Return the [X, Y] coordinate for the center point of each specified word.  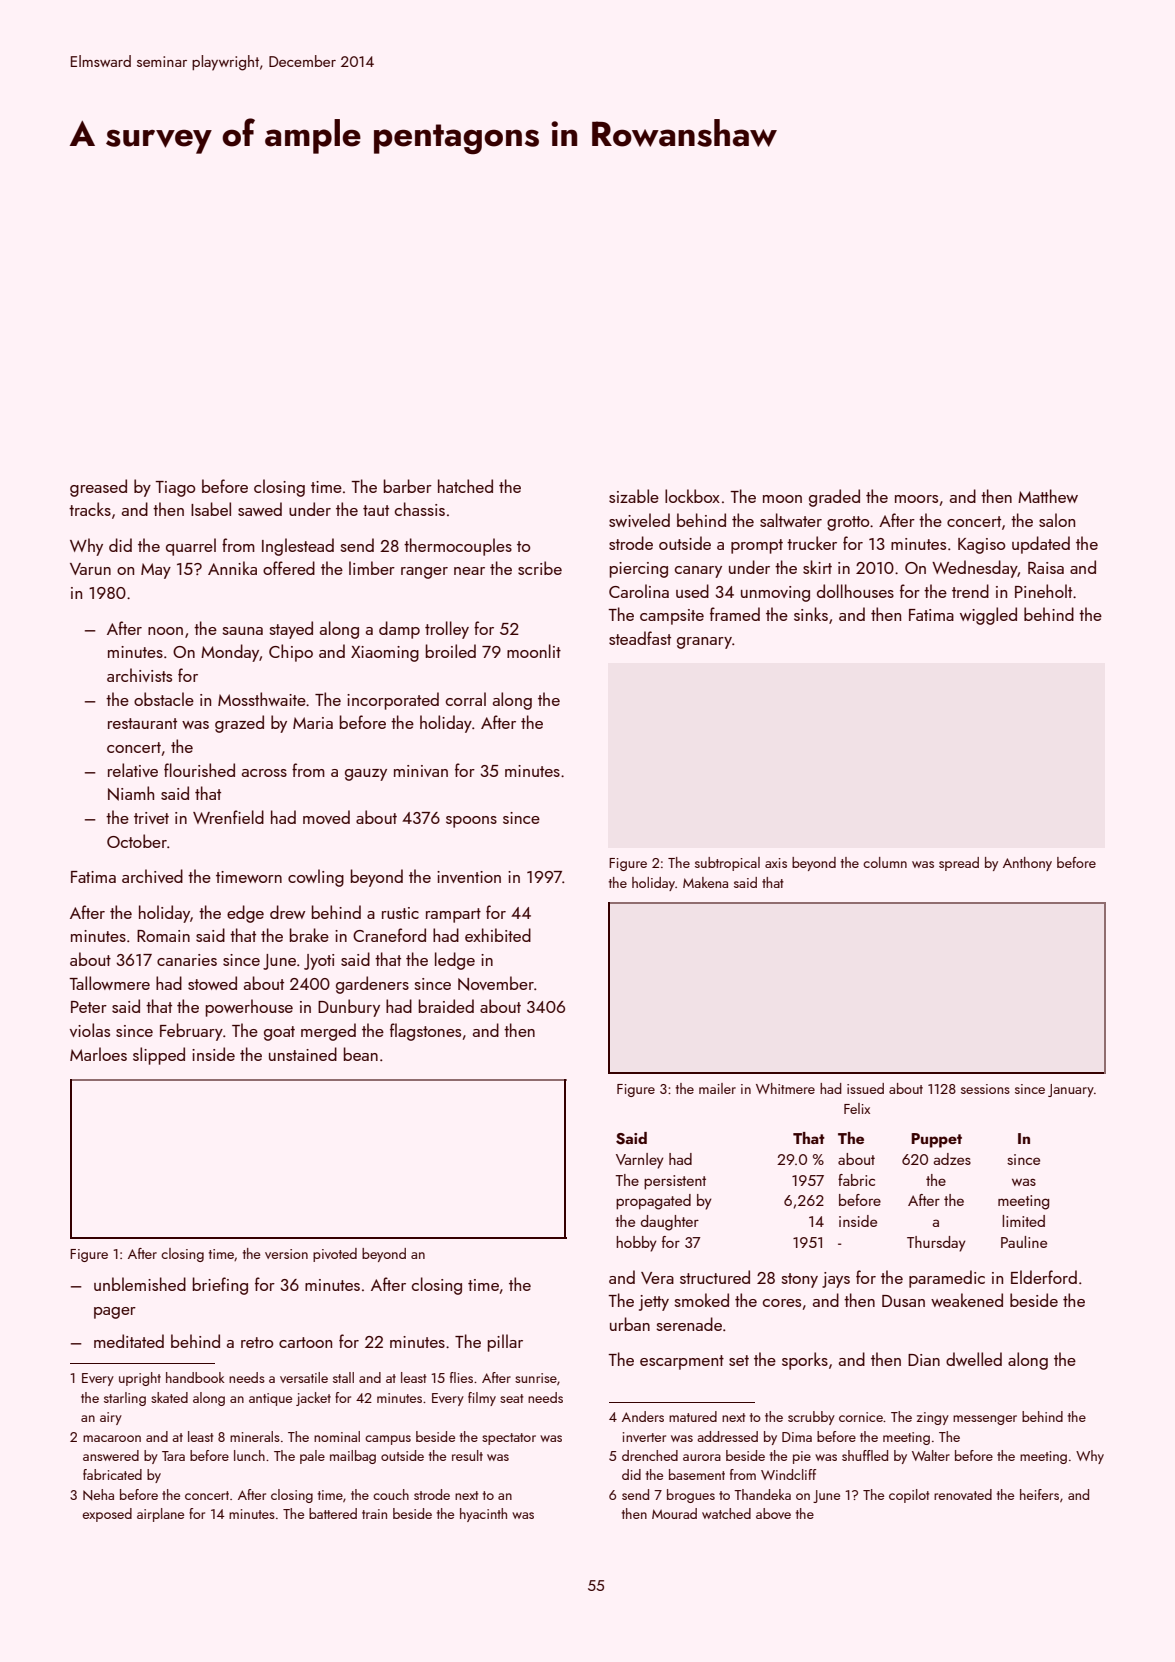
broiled [451, 651]
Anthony [1027, 864]
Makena [705, 882]
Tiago [175, 489]
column [885, 862]
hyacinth [483, 1515]
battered [333, 1513]
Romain [163, 936]
